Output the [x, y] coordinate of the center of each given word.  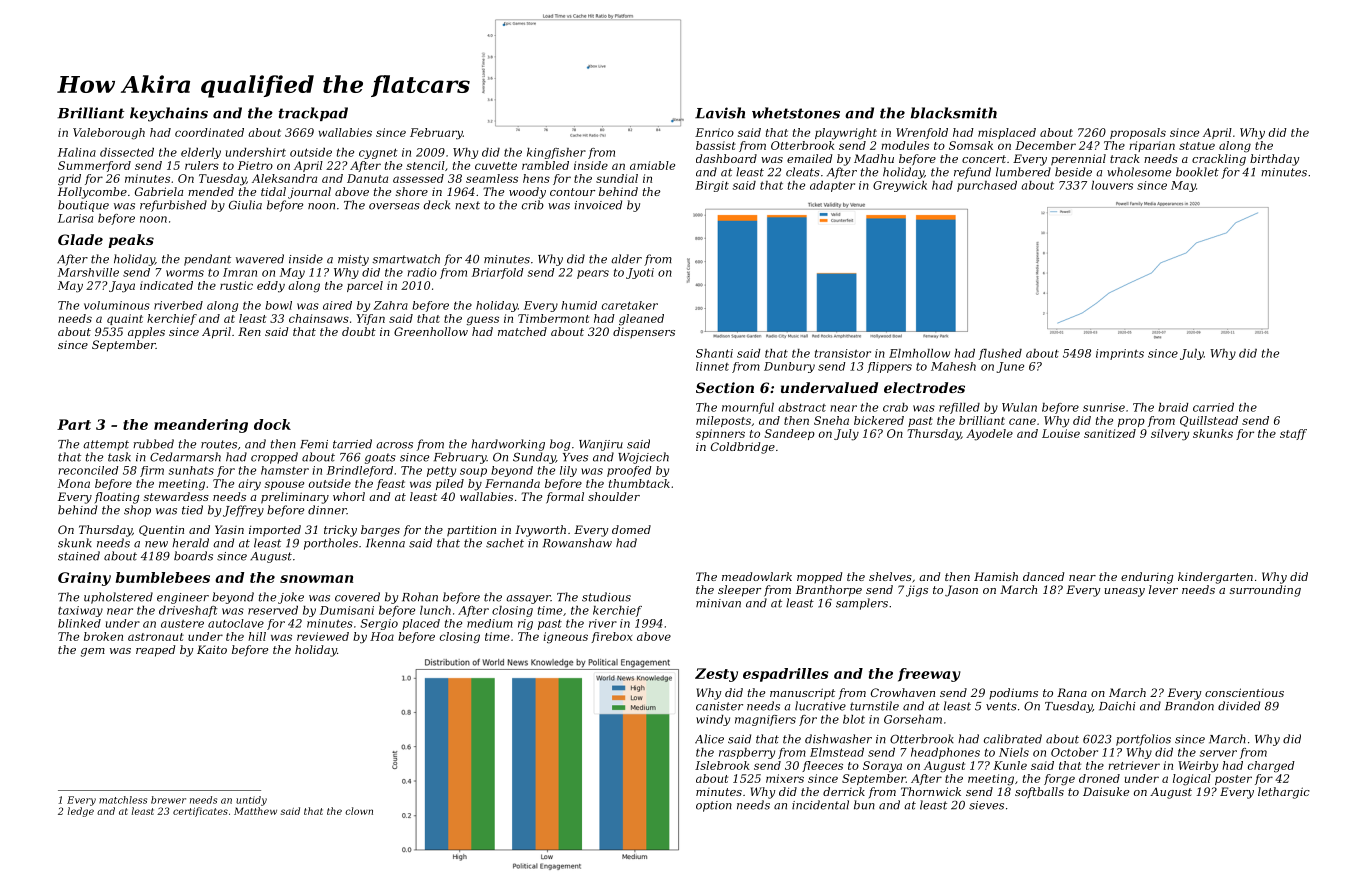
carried [1213, 407]
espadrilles [786, 675]
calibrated [1013, 739]
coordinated [209, 132]
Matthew [255, 811]
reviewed [323, 636]
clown [359, 811]
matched [522, 331]
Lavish [720, 113]
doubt [359, 331]
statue [1197, 146]
